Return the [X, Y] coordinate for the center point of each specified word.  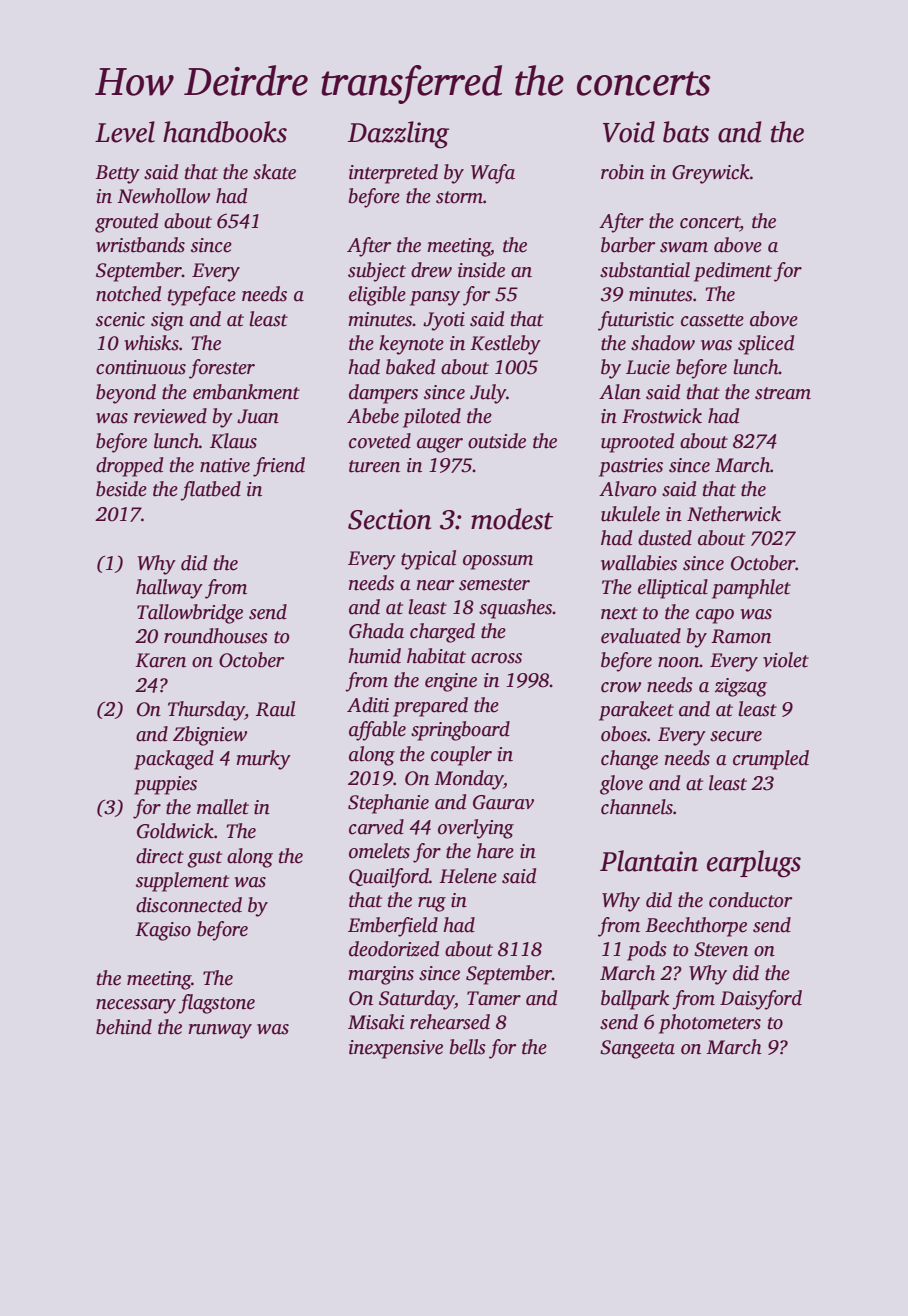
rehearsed [450, 1022]
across [496, 658]
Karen [160, 660]
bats [686, 132]
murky [263, 760]
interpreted [393, 174]
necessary [136, 1006]
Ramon [741, 636]
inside [481, 270]
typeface [202, 296]
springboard [460, 731]
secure [736, 736]
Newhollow [163, 196]
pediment [733, 272]
